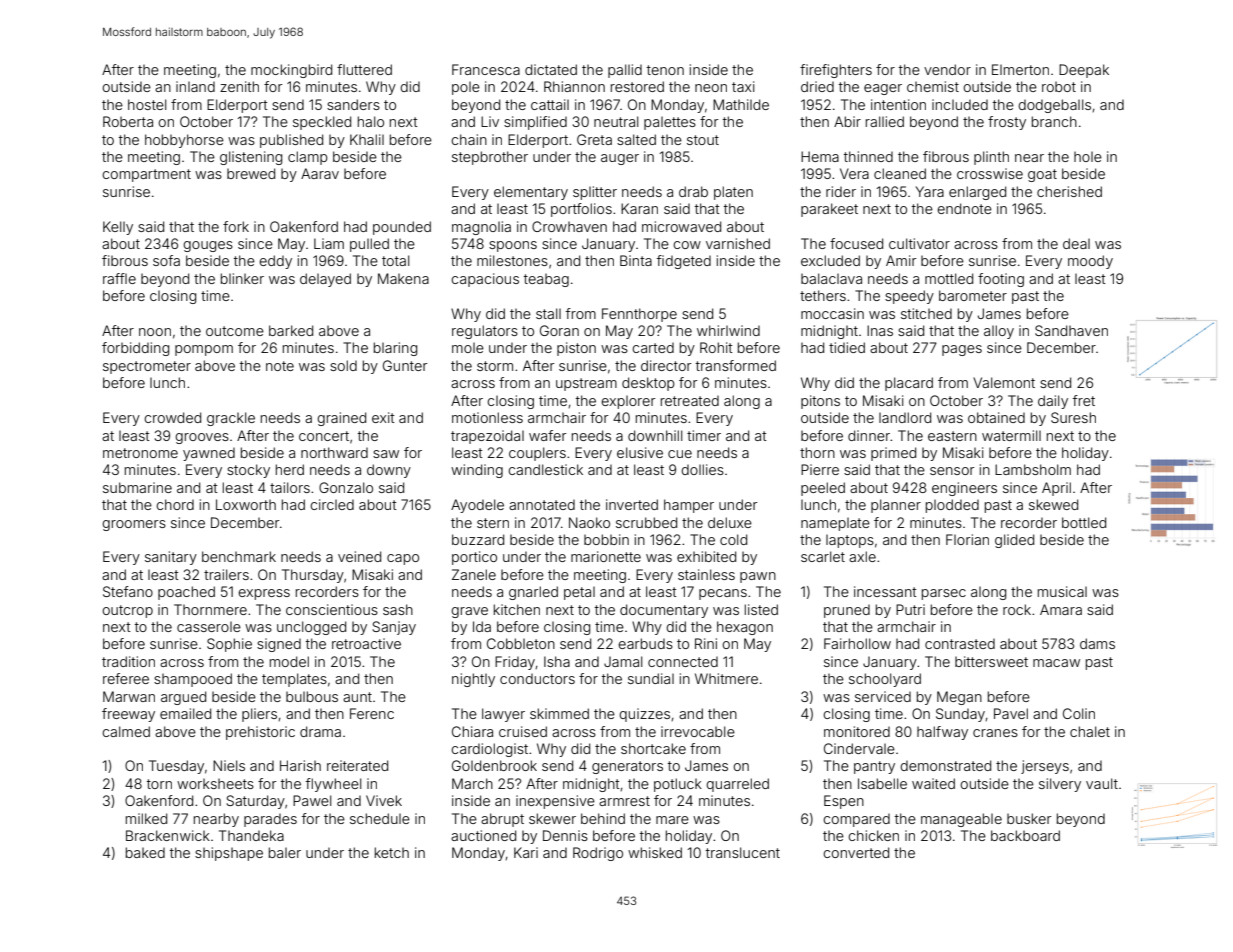  Describe the element at coordinates (1097, 643) in the screenshot. I see `dams` at that location.
